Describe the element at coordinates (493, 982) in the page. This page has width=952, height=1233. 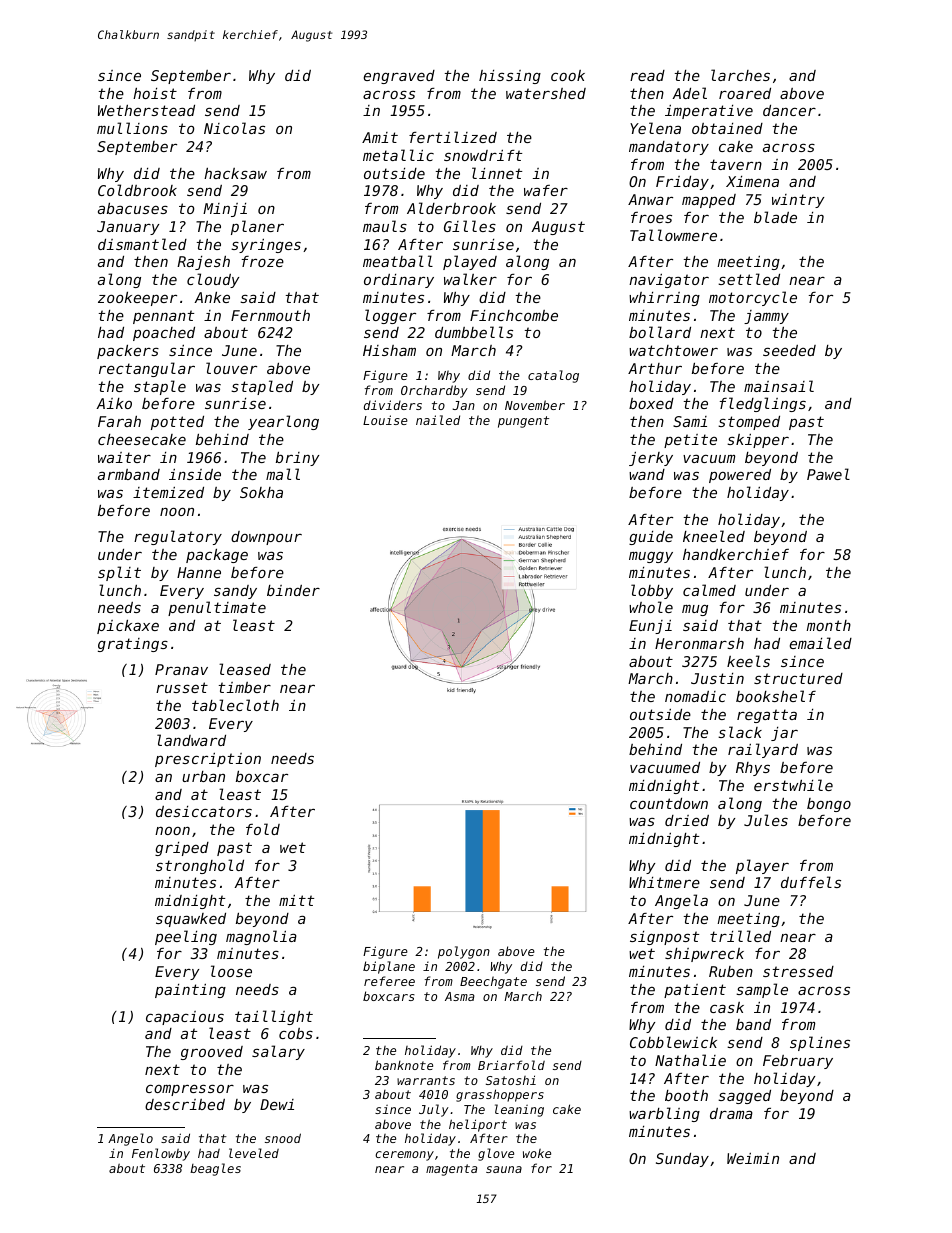
I see `Beechgate` at that location.
